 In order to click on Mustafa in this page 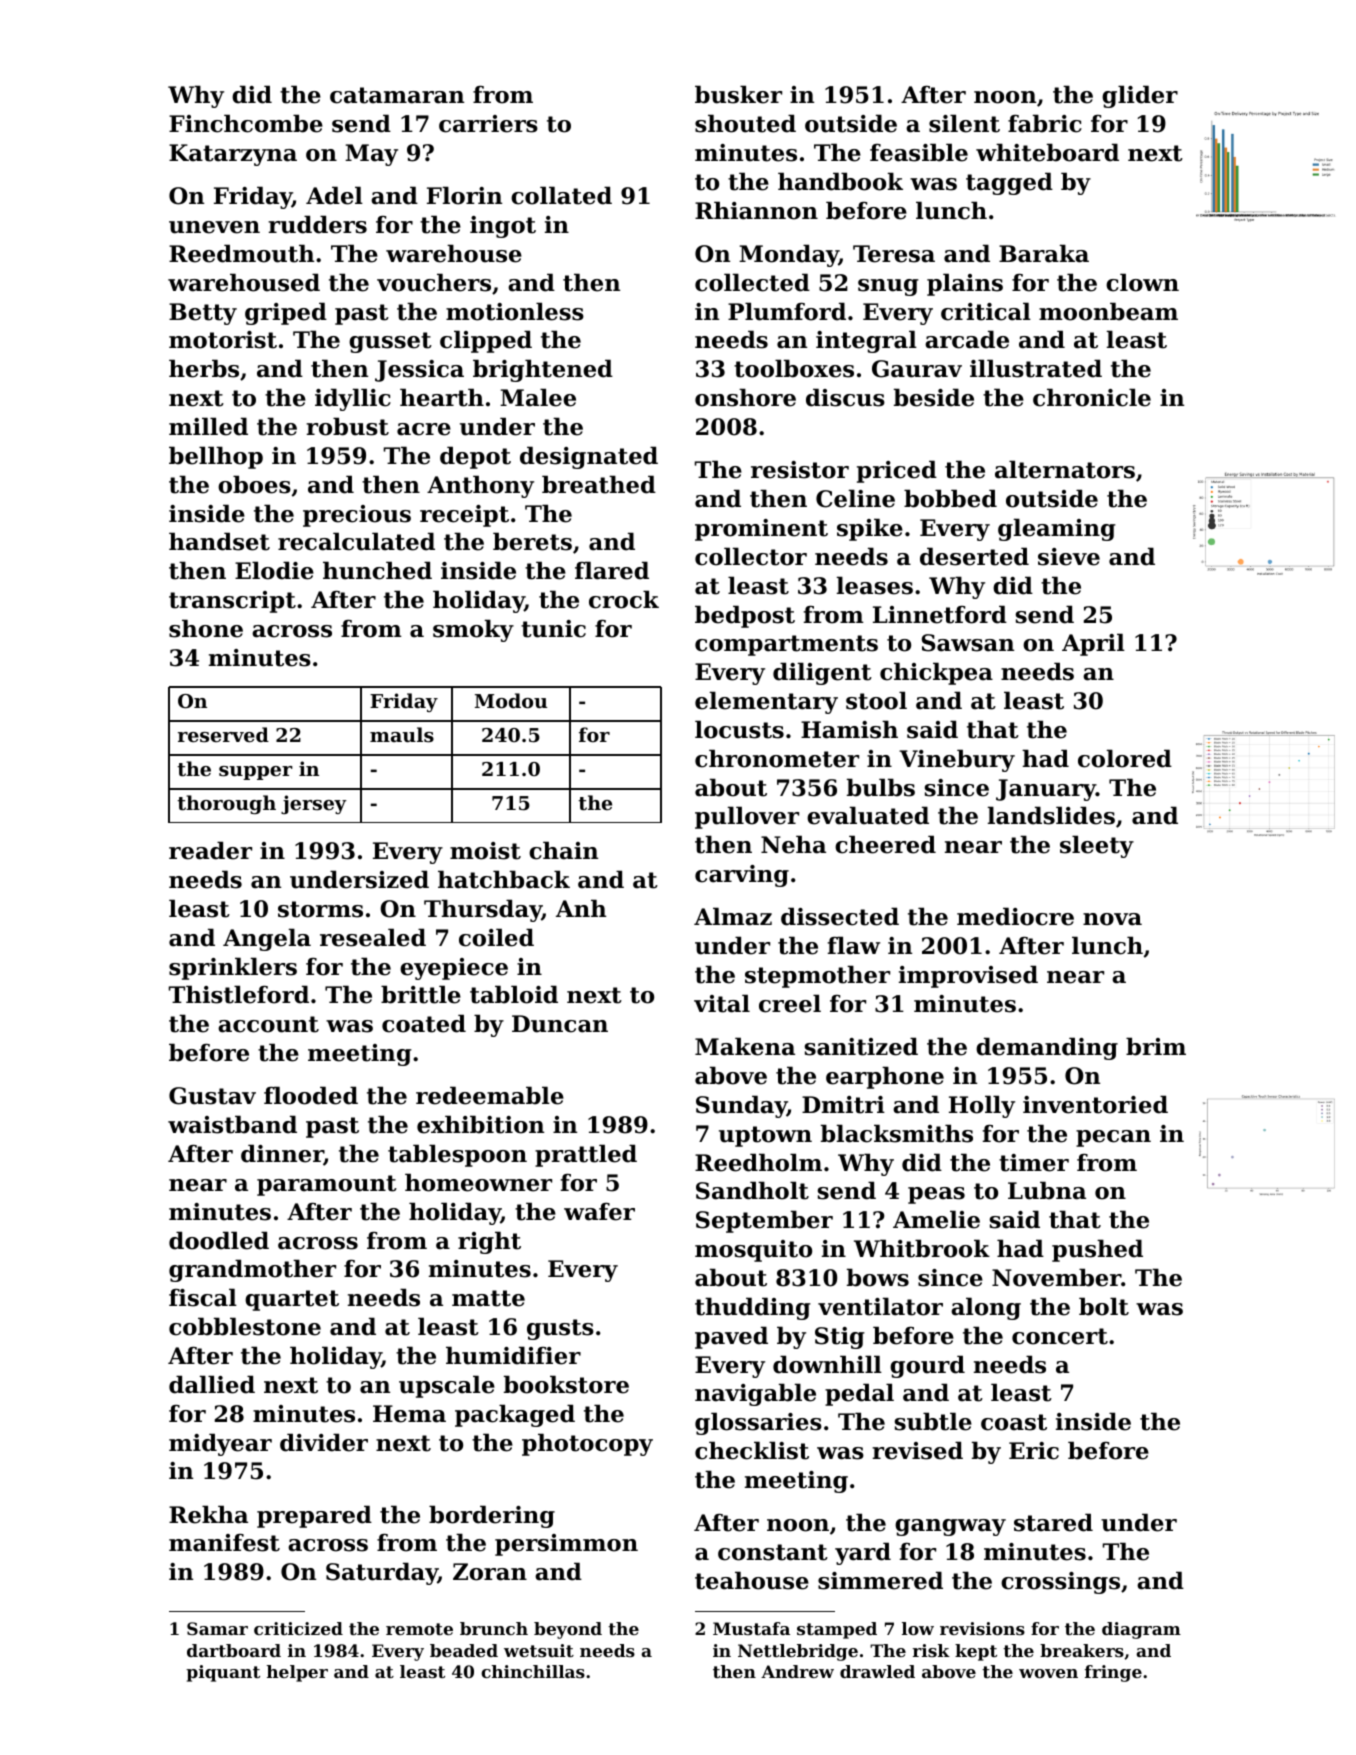, I will do `click(751, 1628)`.
